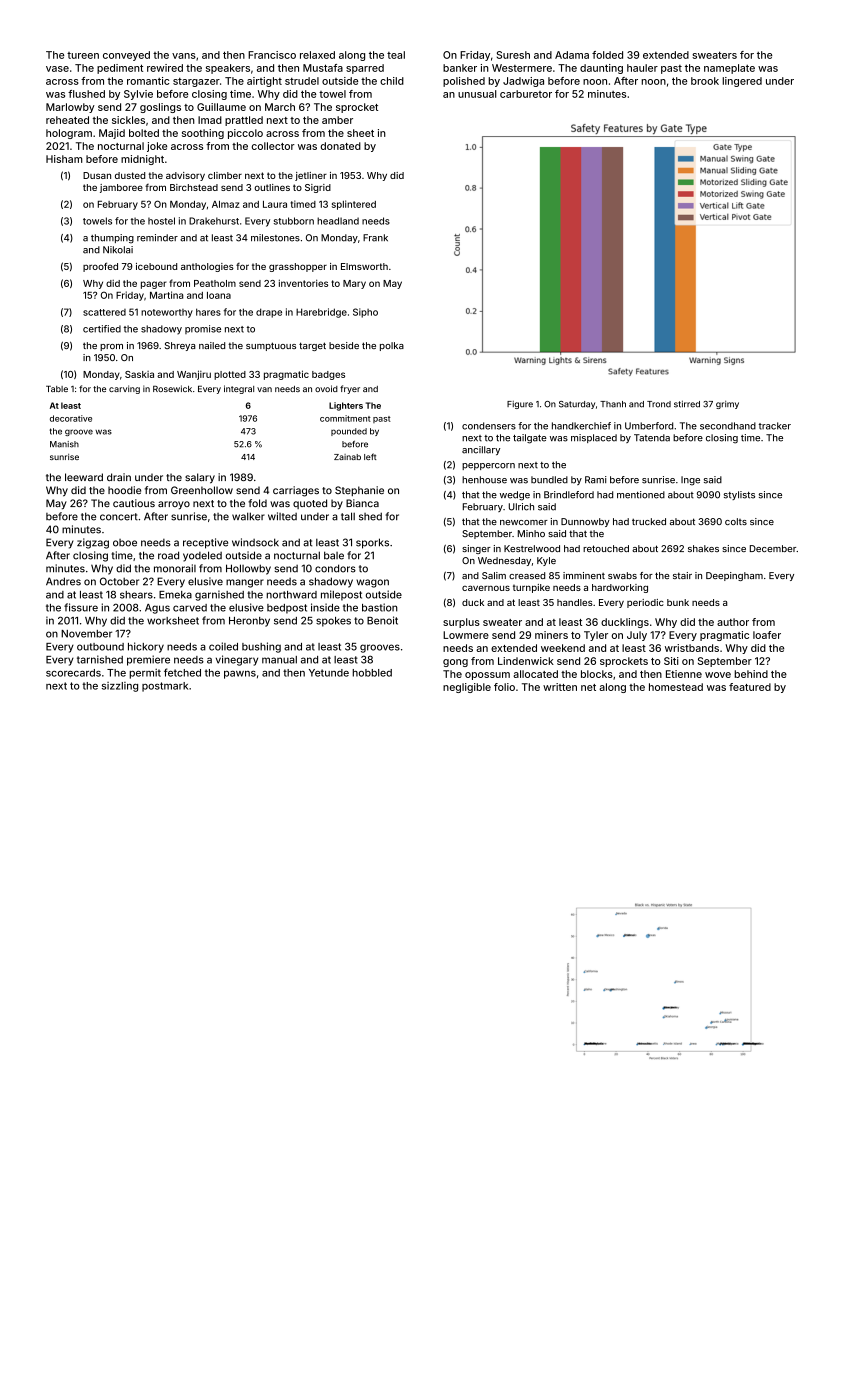  I want to click on Francisco, so click(272, 55).
